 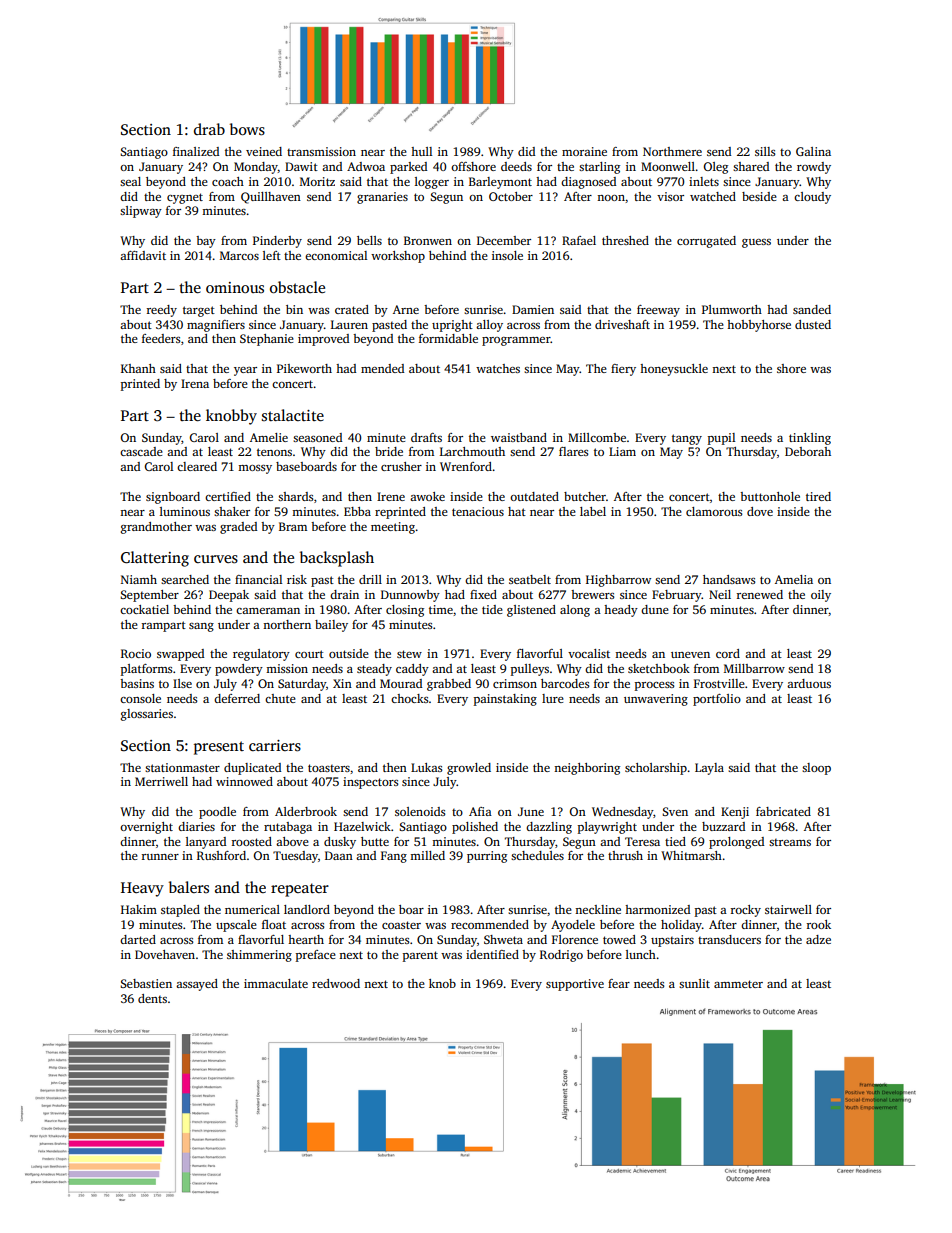 What do you see at coordinates (426, 437) in the image?
I see `drafts` at bounding box center [426, 437].
